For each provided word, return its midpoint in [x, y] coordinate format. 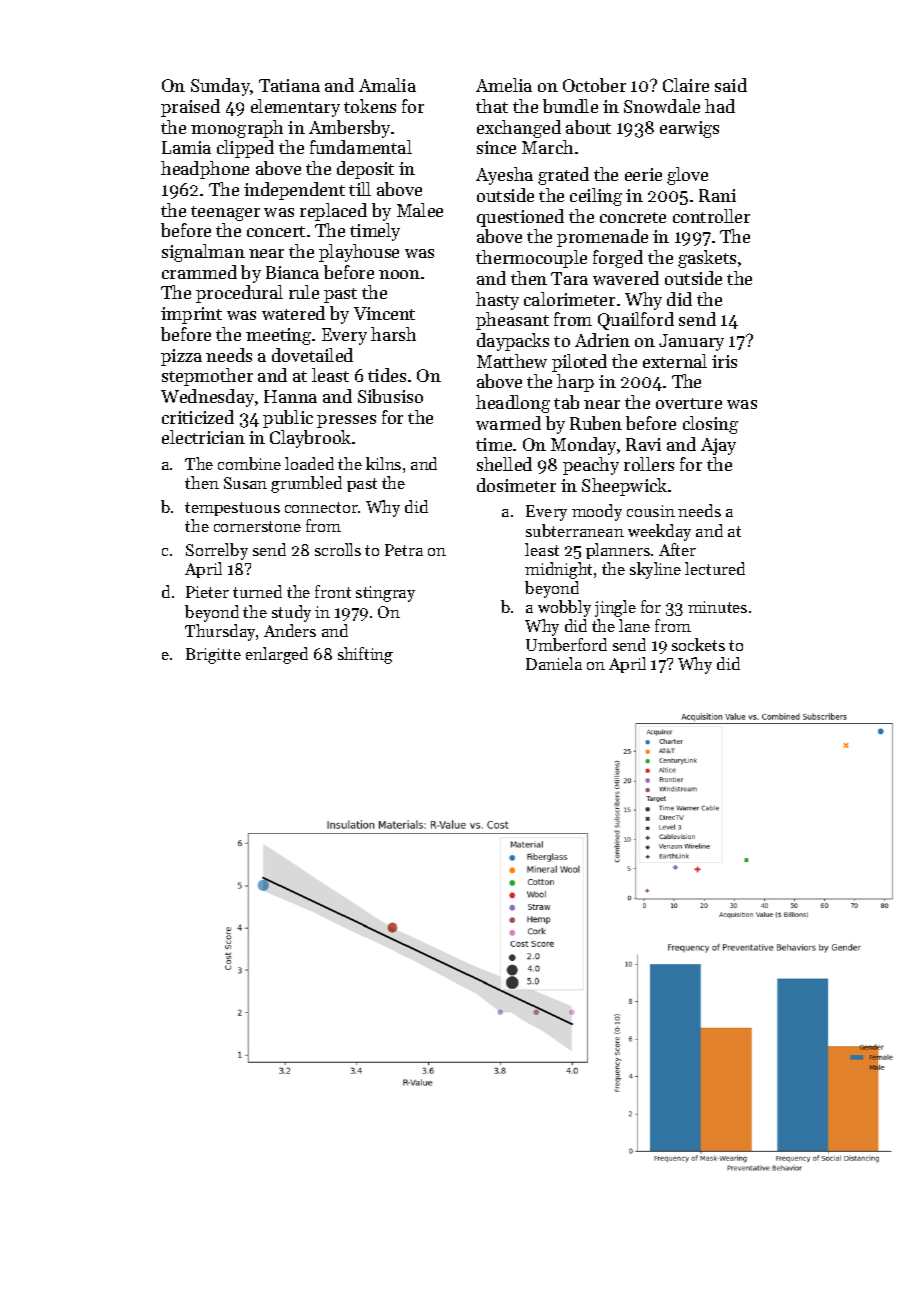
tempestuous [232, 509]
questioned [520, 218]
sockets [698, 644]
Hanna [290, 396]
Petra [404, 550]
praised [190, 108]
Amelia [504, 85]
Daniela [554, 663]
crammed [199, 272]
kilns [383, 463]
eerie [643, 174]
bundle [570, 106]
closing [710, 425]
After [677, 549]
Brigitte [213, 656]
